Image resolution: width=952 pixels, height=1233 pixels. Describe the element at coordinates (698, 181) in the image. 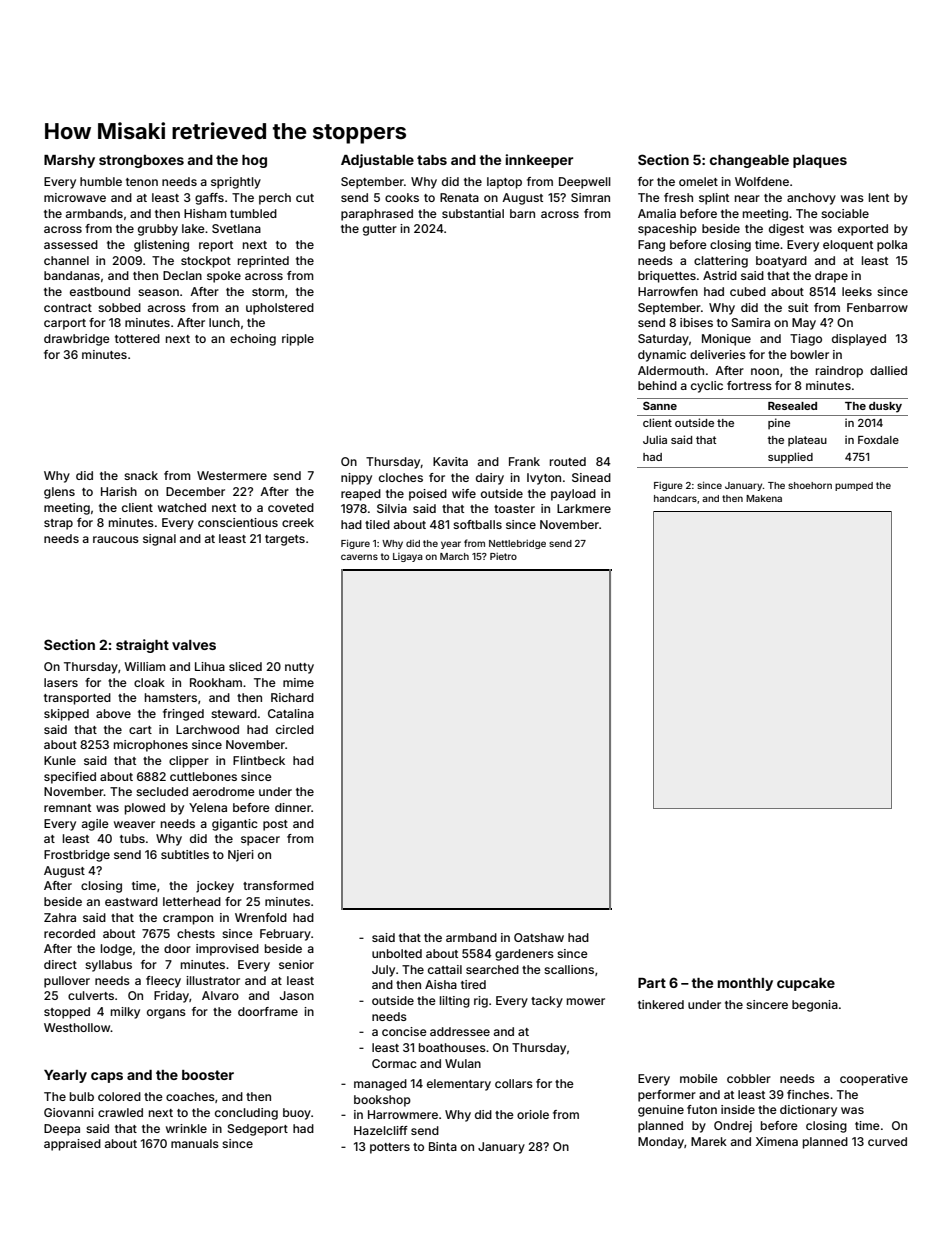

I see `omelet` at that location.
